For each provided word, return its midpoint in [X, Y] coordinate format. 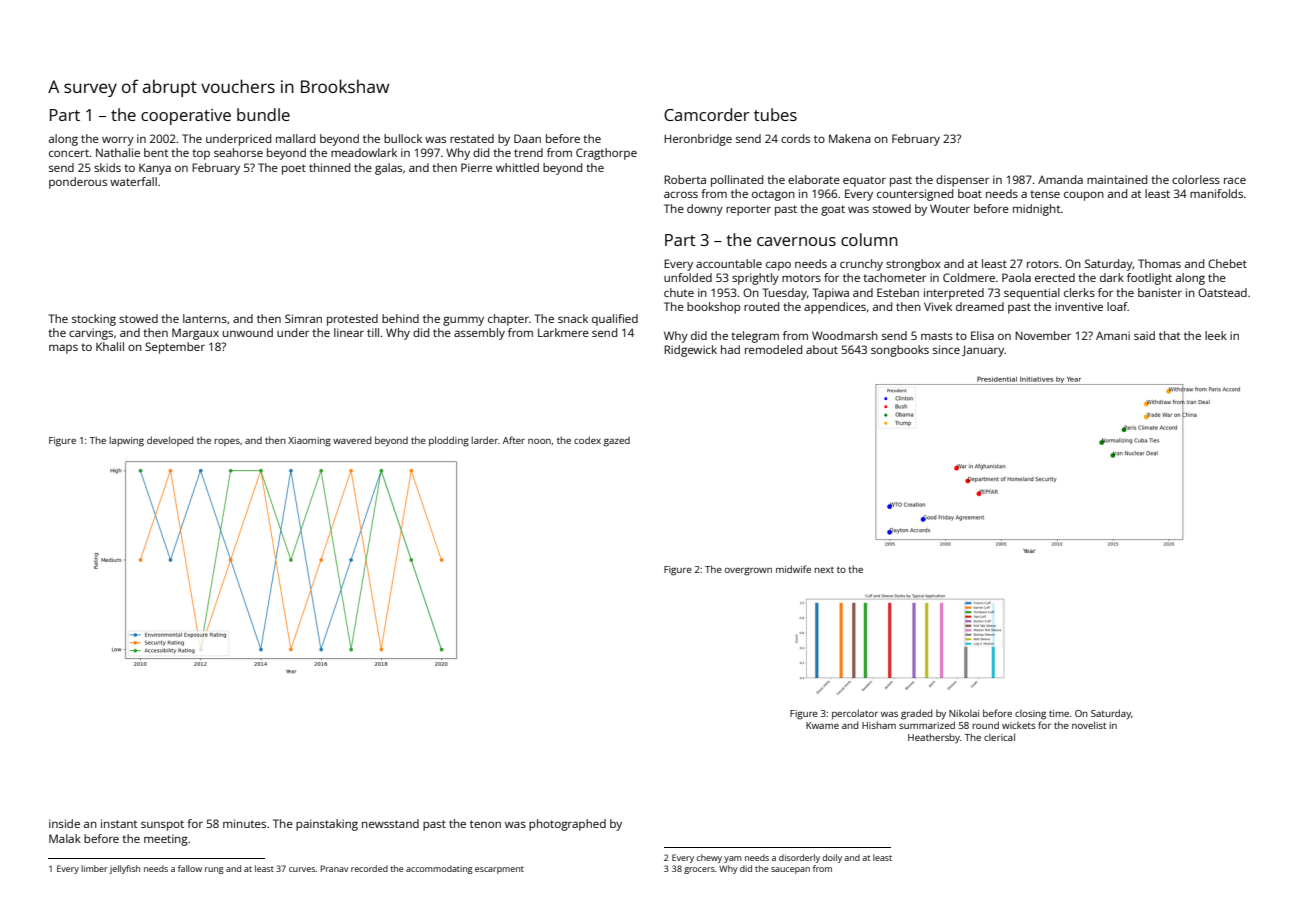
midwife [793, 569]
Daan [527, 138]
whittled [517, 167]
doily [832, 858]
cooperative [186, 117]
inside [64, 823]
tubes [775, 114]
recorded [369, 868]
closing [1030, 714]
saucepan [790, 870]
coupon [1084, 196]
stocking [94, 320]
